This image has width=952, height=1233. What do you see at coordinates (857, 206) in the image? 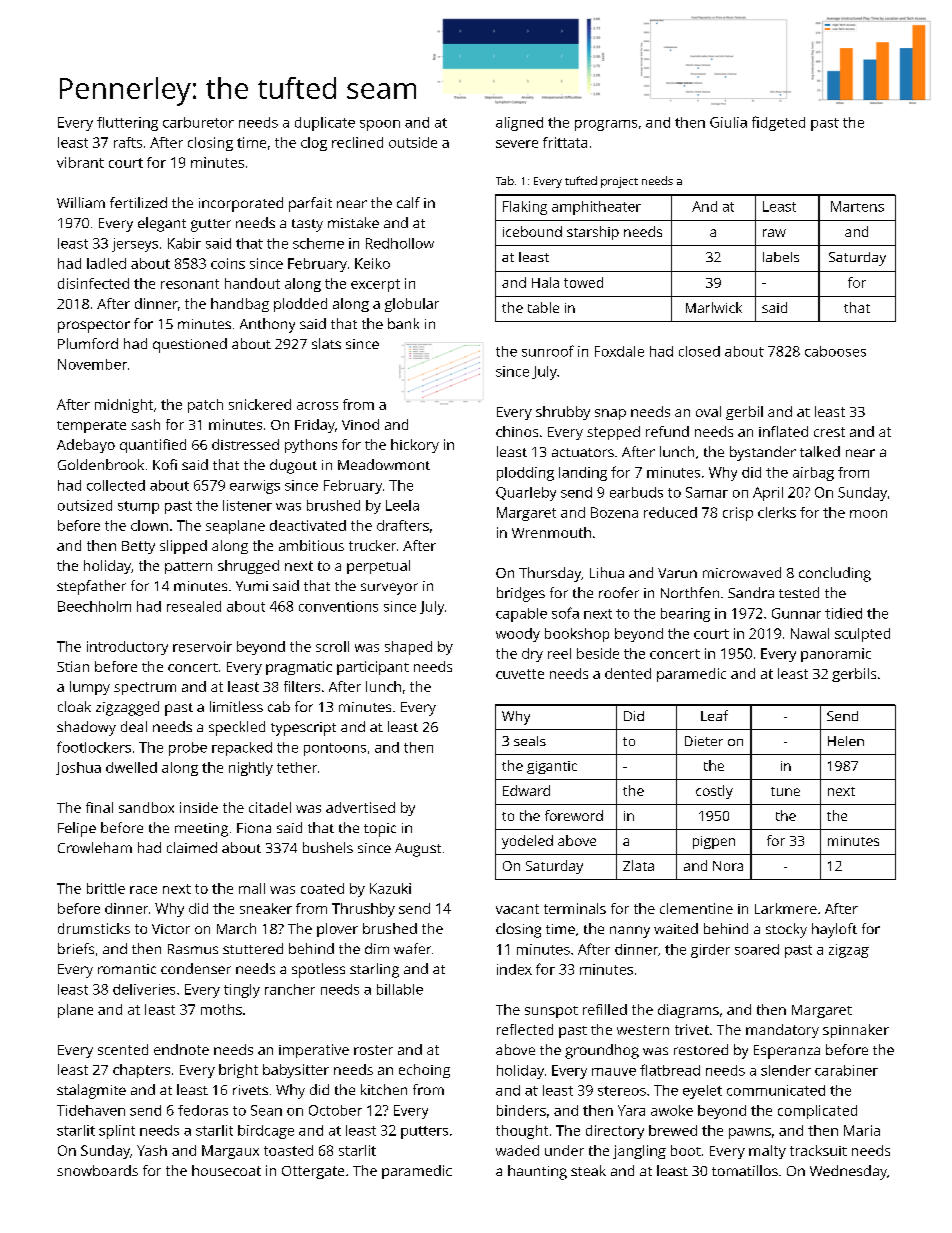
I see `Martens` at bounding box center [857, 206].
